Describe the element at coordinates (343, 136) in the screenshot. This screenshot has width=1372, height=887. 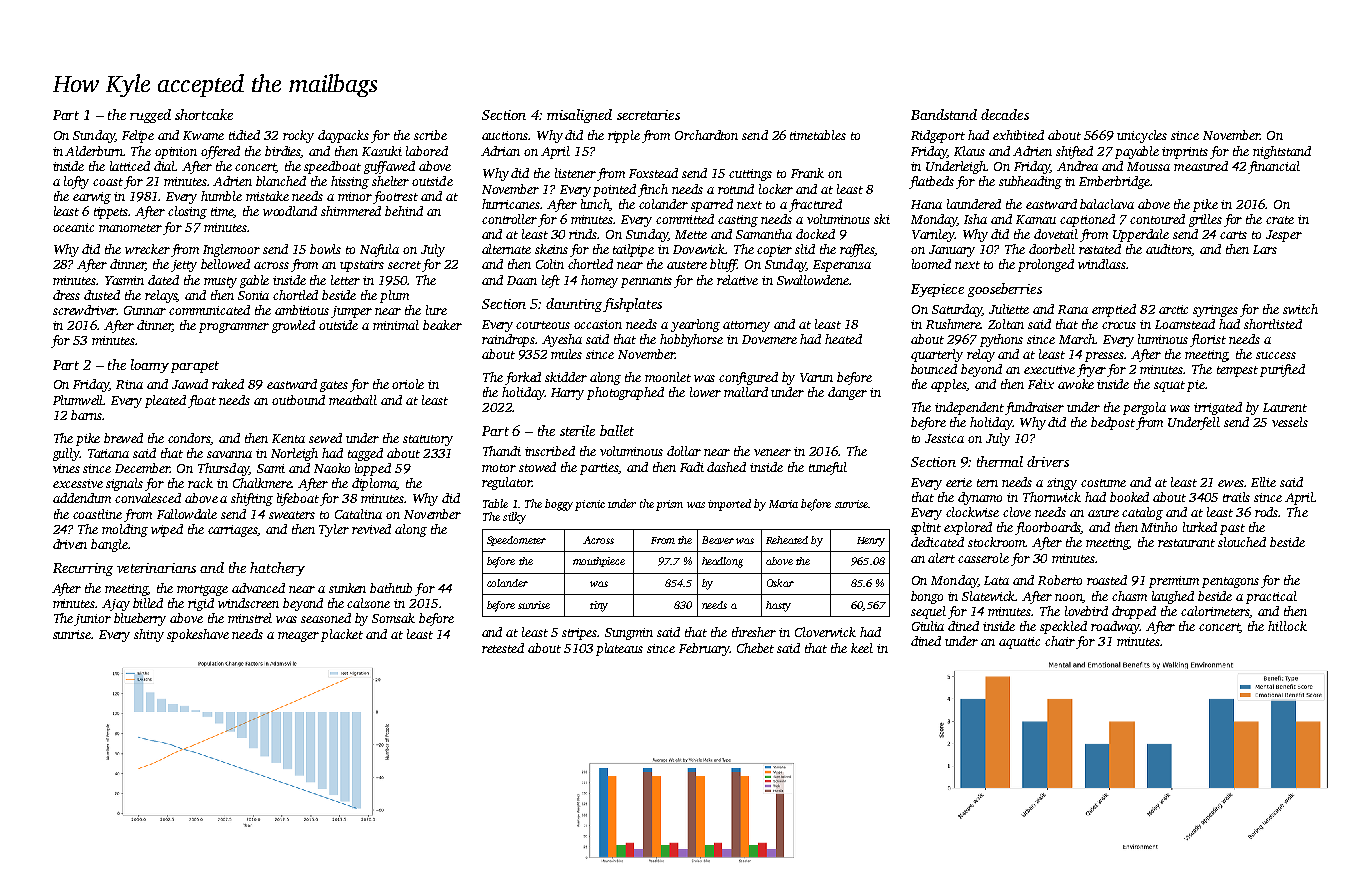
I see `daypacks` at that location.
